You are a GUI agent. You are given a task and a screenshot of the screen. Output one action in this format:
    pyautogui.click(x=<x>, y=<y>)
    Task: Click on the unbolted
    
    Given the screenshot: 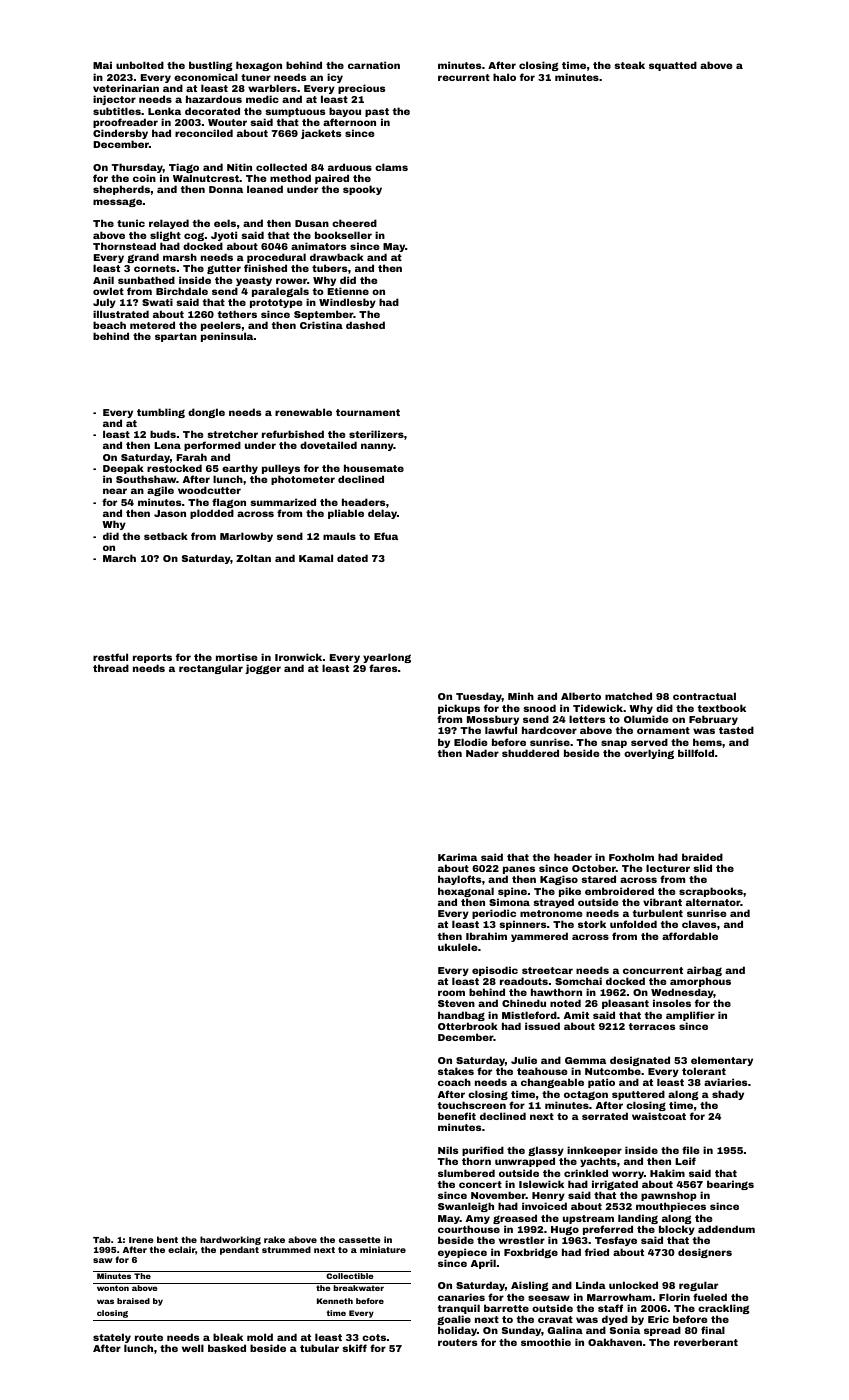 What is the action you would take?
    pyautogui.click(x=140, y=65)
